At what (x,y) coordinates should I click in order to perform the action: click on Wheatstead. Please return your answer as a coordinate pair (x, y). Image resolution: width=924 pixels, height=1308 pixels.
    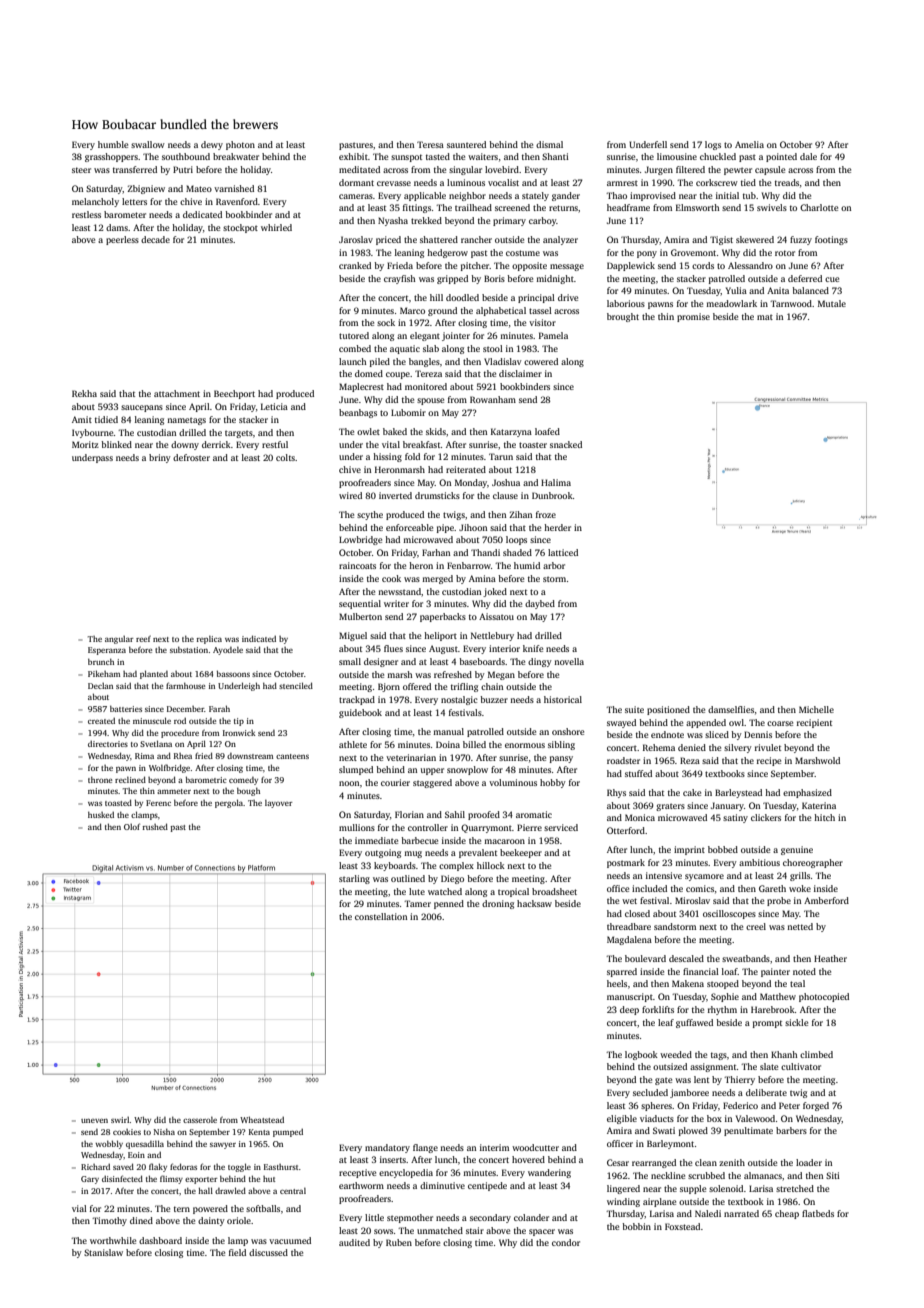
    Looking at the image, I should click on (262, 1119).
